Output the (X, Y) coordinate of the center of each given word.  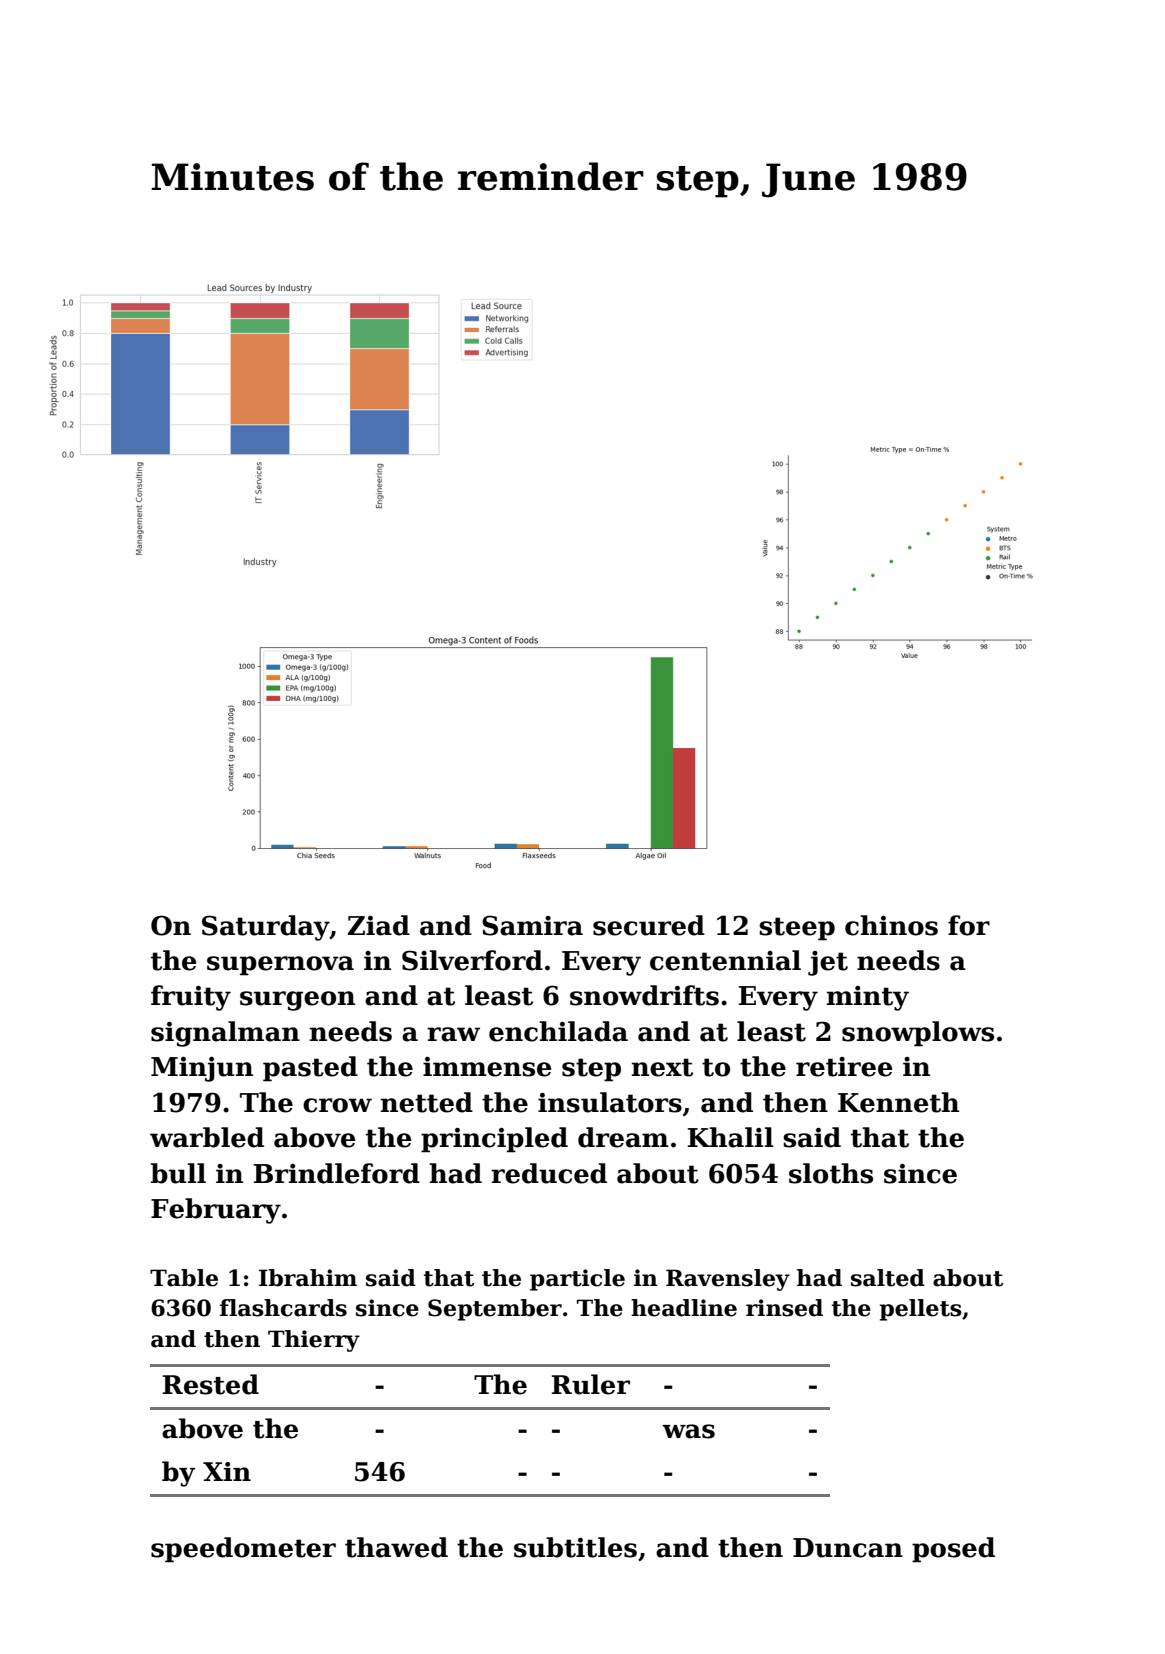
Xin (227, 1471)
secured (649, 925)
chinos (891, 925)
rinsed (784, 1308)
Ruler (591, 1384)
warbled (207, 1137)
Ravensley (728, 1280)
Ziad (379, 925)
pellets (920, 1310)
